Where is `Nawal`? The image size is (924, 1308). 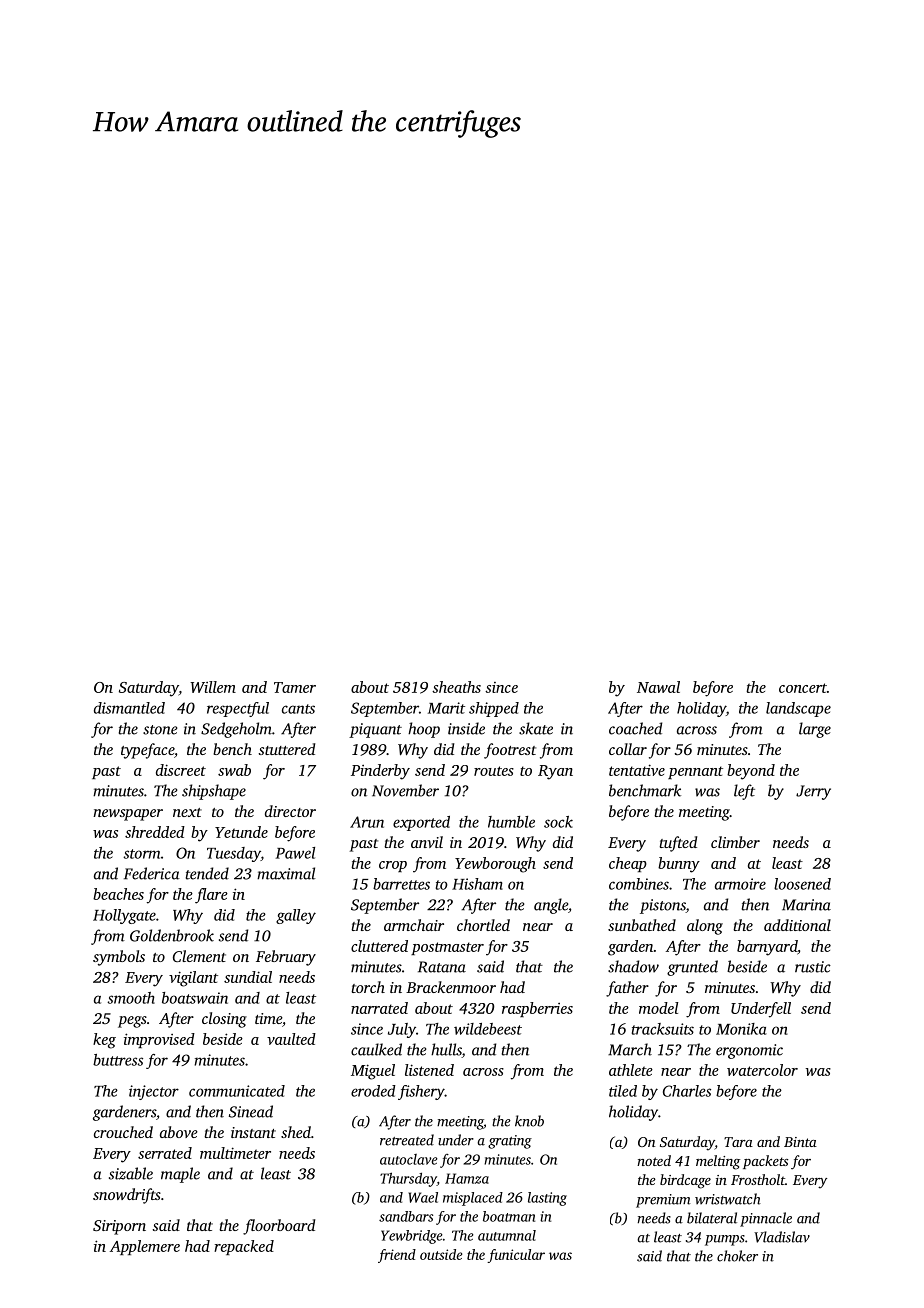
Nawal is located at coordinates (658, 687).
